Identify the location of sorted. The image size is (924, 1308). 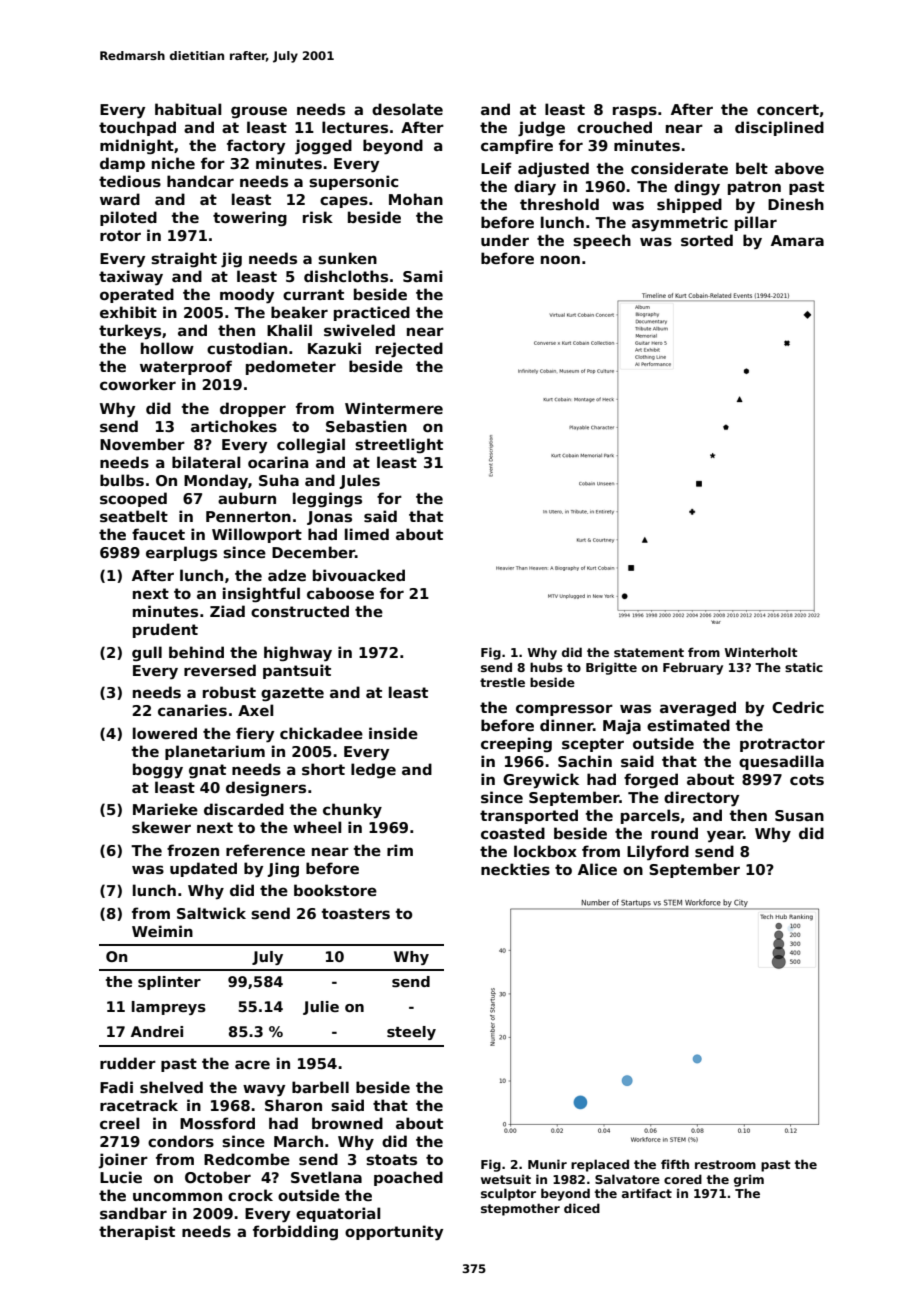
(707, 240).
